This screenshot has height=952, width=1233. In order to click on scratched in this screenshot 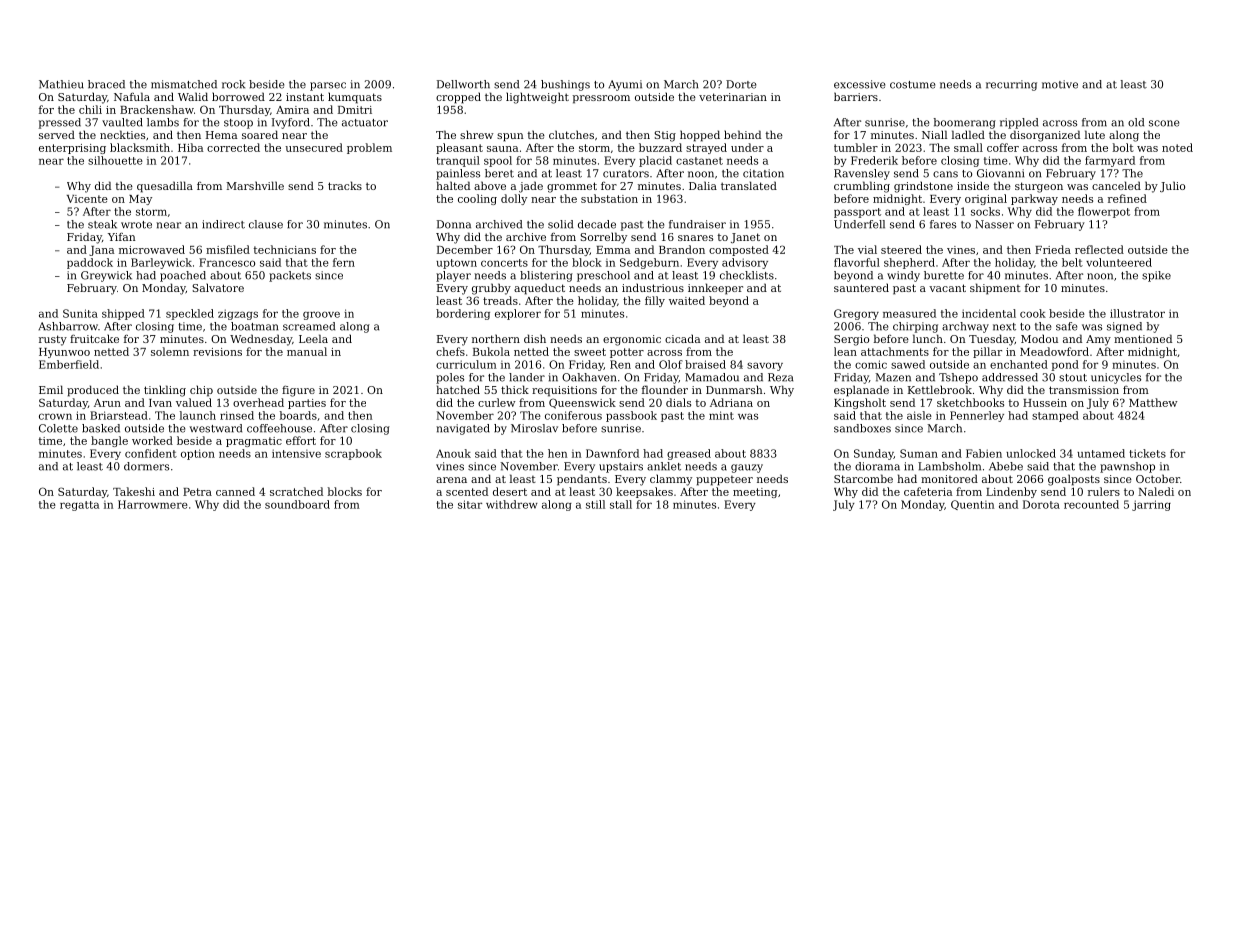, I will do `click(296, 491)`.
